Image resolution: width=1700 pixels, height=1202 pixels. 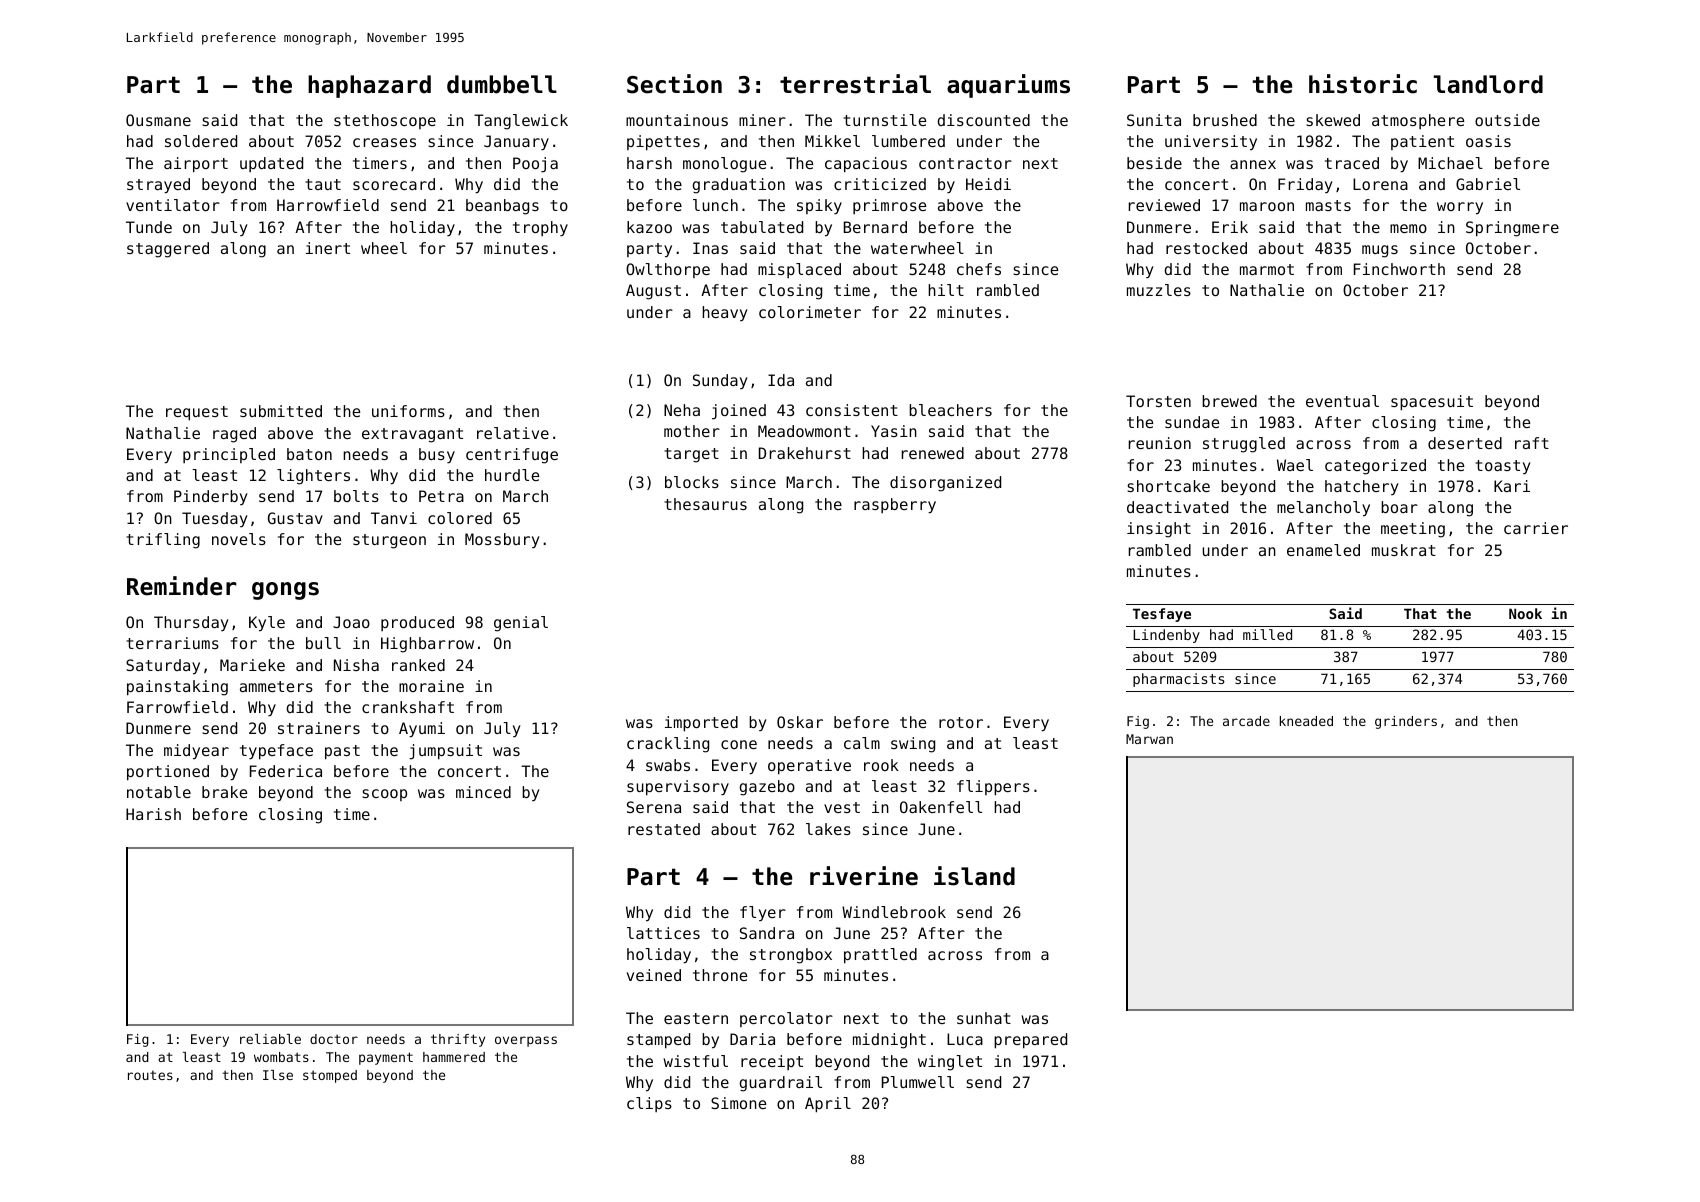 I want to click on Drakehurst, so click(x=805, y=453).
